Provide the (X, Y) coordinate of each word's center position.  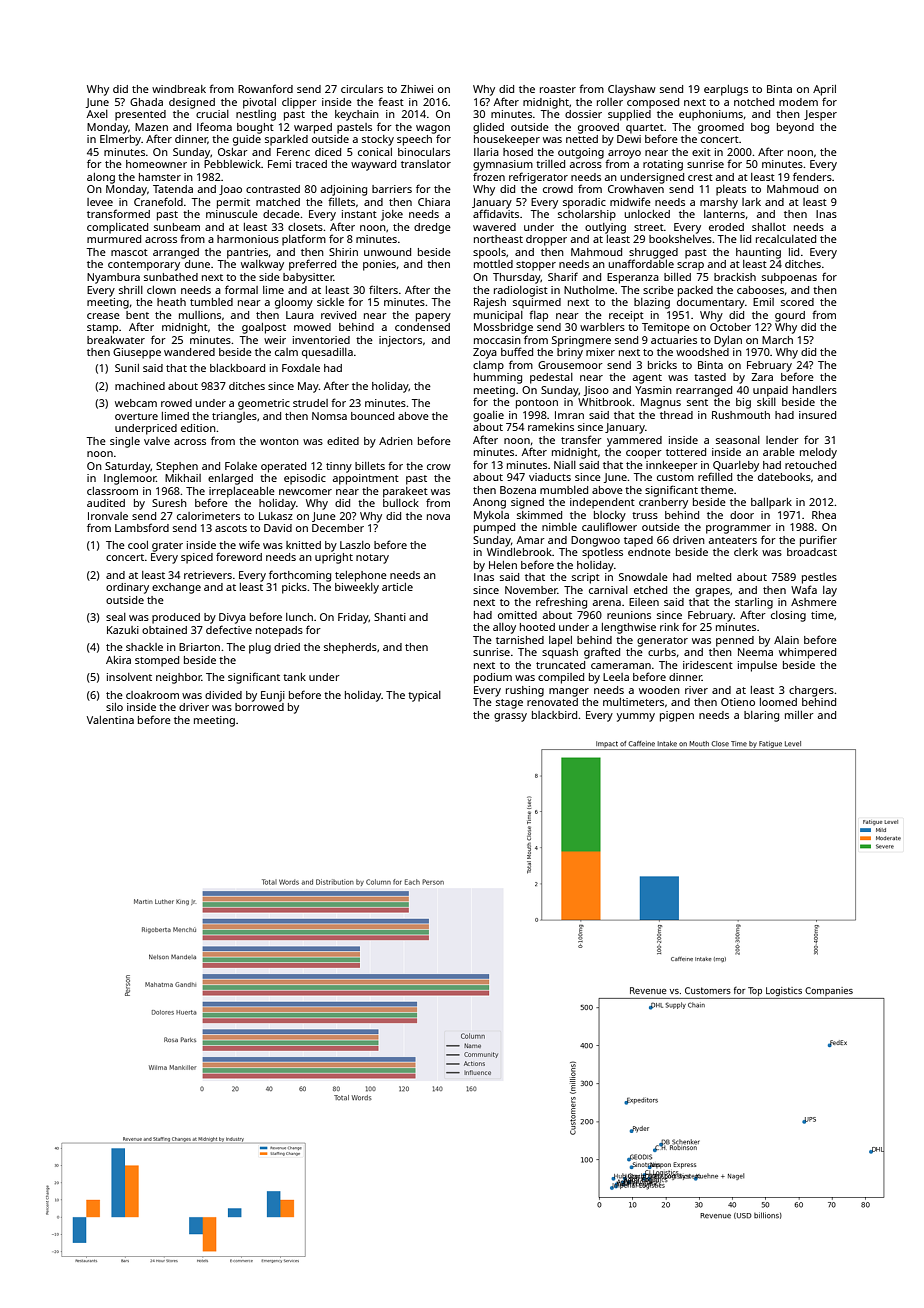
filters (383, 289)
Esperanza (633, 278)
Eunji (273, 696)
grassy (510, 717)
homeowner (156, 164)
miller (799, 715)
